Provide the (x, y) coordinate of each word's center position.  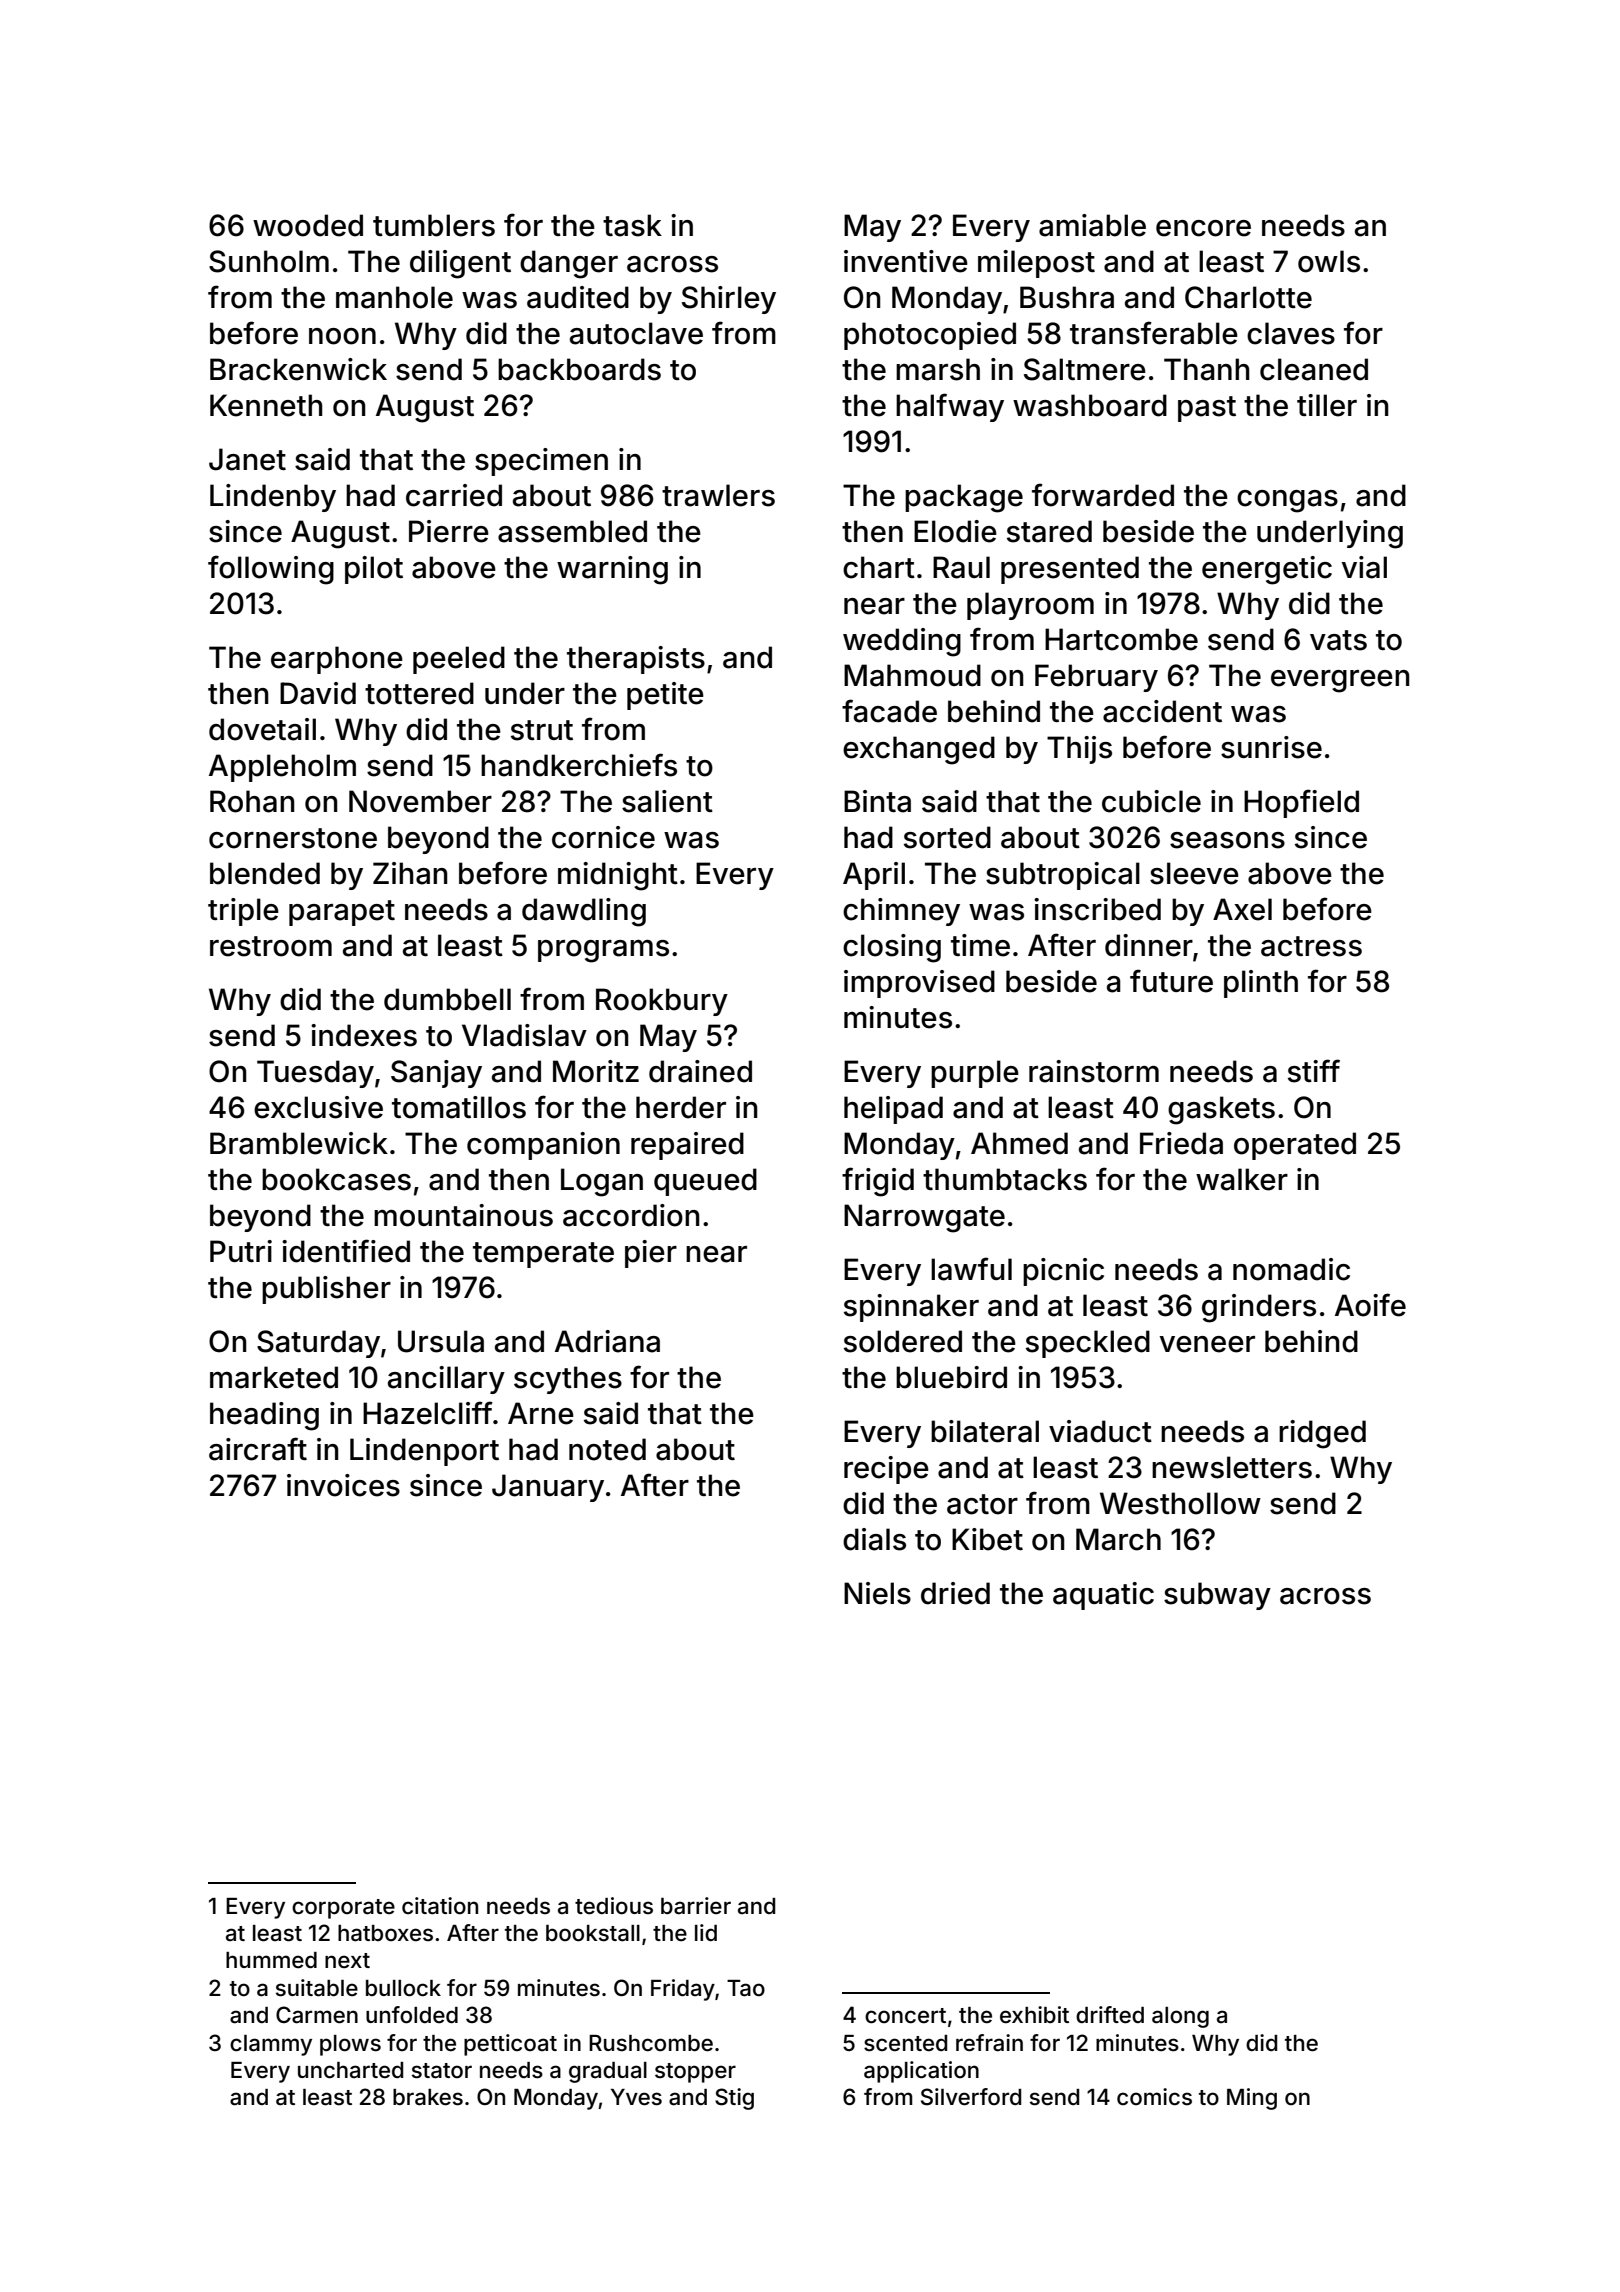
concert (905, 2016)
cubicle (1151, 801)
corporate (343, 1909)
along (1180, 2017)
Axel (1242, 909)
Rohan (252, 801)
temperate (543, 1255)
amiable (1092, 225)
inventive (906, 261)
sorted (947, 837)
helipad (893, 1110)
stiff (1314, 1071)
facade (889, 711)
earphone (337, 660)
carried (454, 495)
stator (442, 2071)
